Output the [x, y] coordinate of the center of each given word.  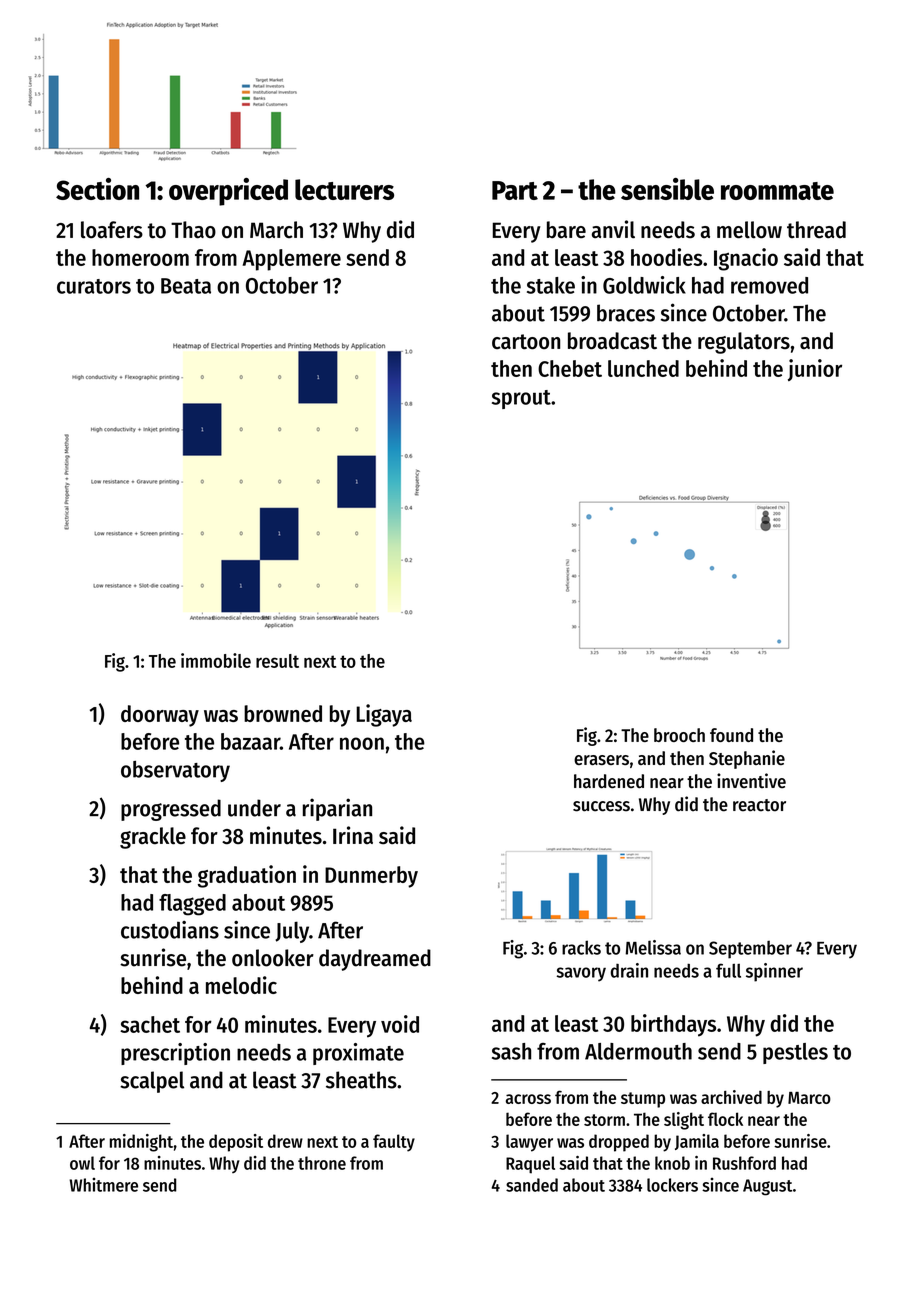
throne [322, 1163]
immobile [216, 660]
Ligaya [384, 715]
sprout [521, 399]
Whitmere [103, 1185]
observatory [175, 771]
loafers [112, 230]
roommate [777, 191]
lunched [643, 368]
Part [515, 190]
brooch [679, 735]
